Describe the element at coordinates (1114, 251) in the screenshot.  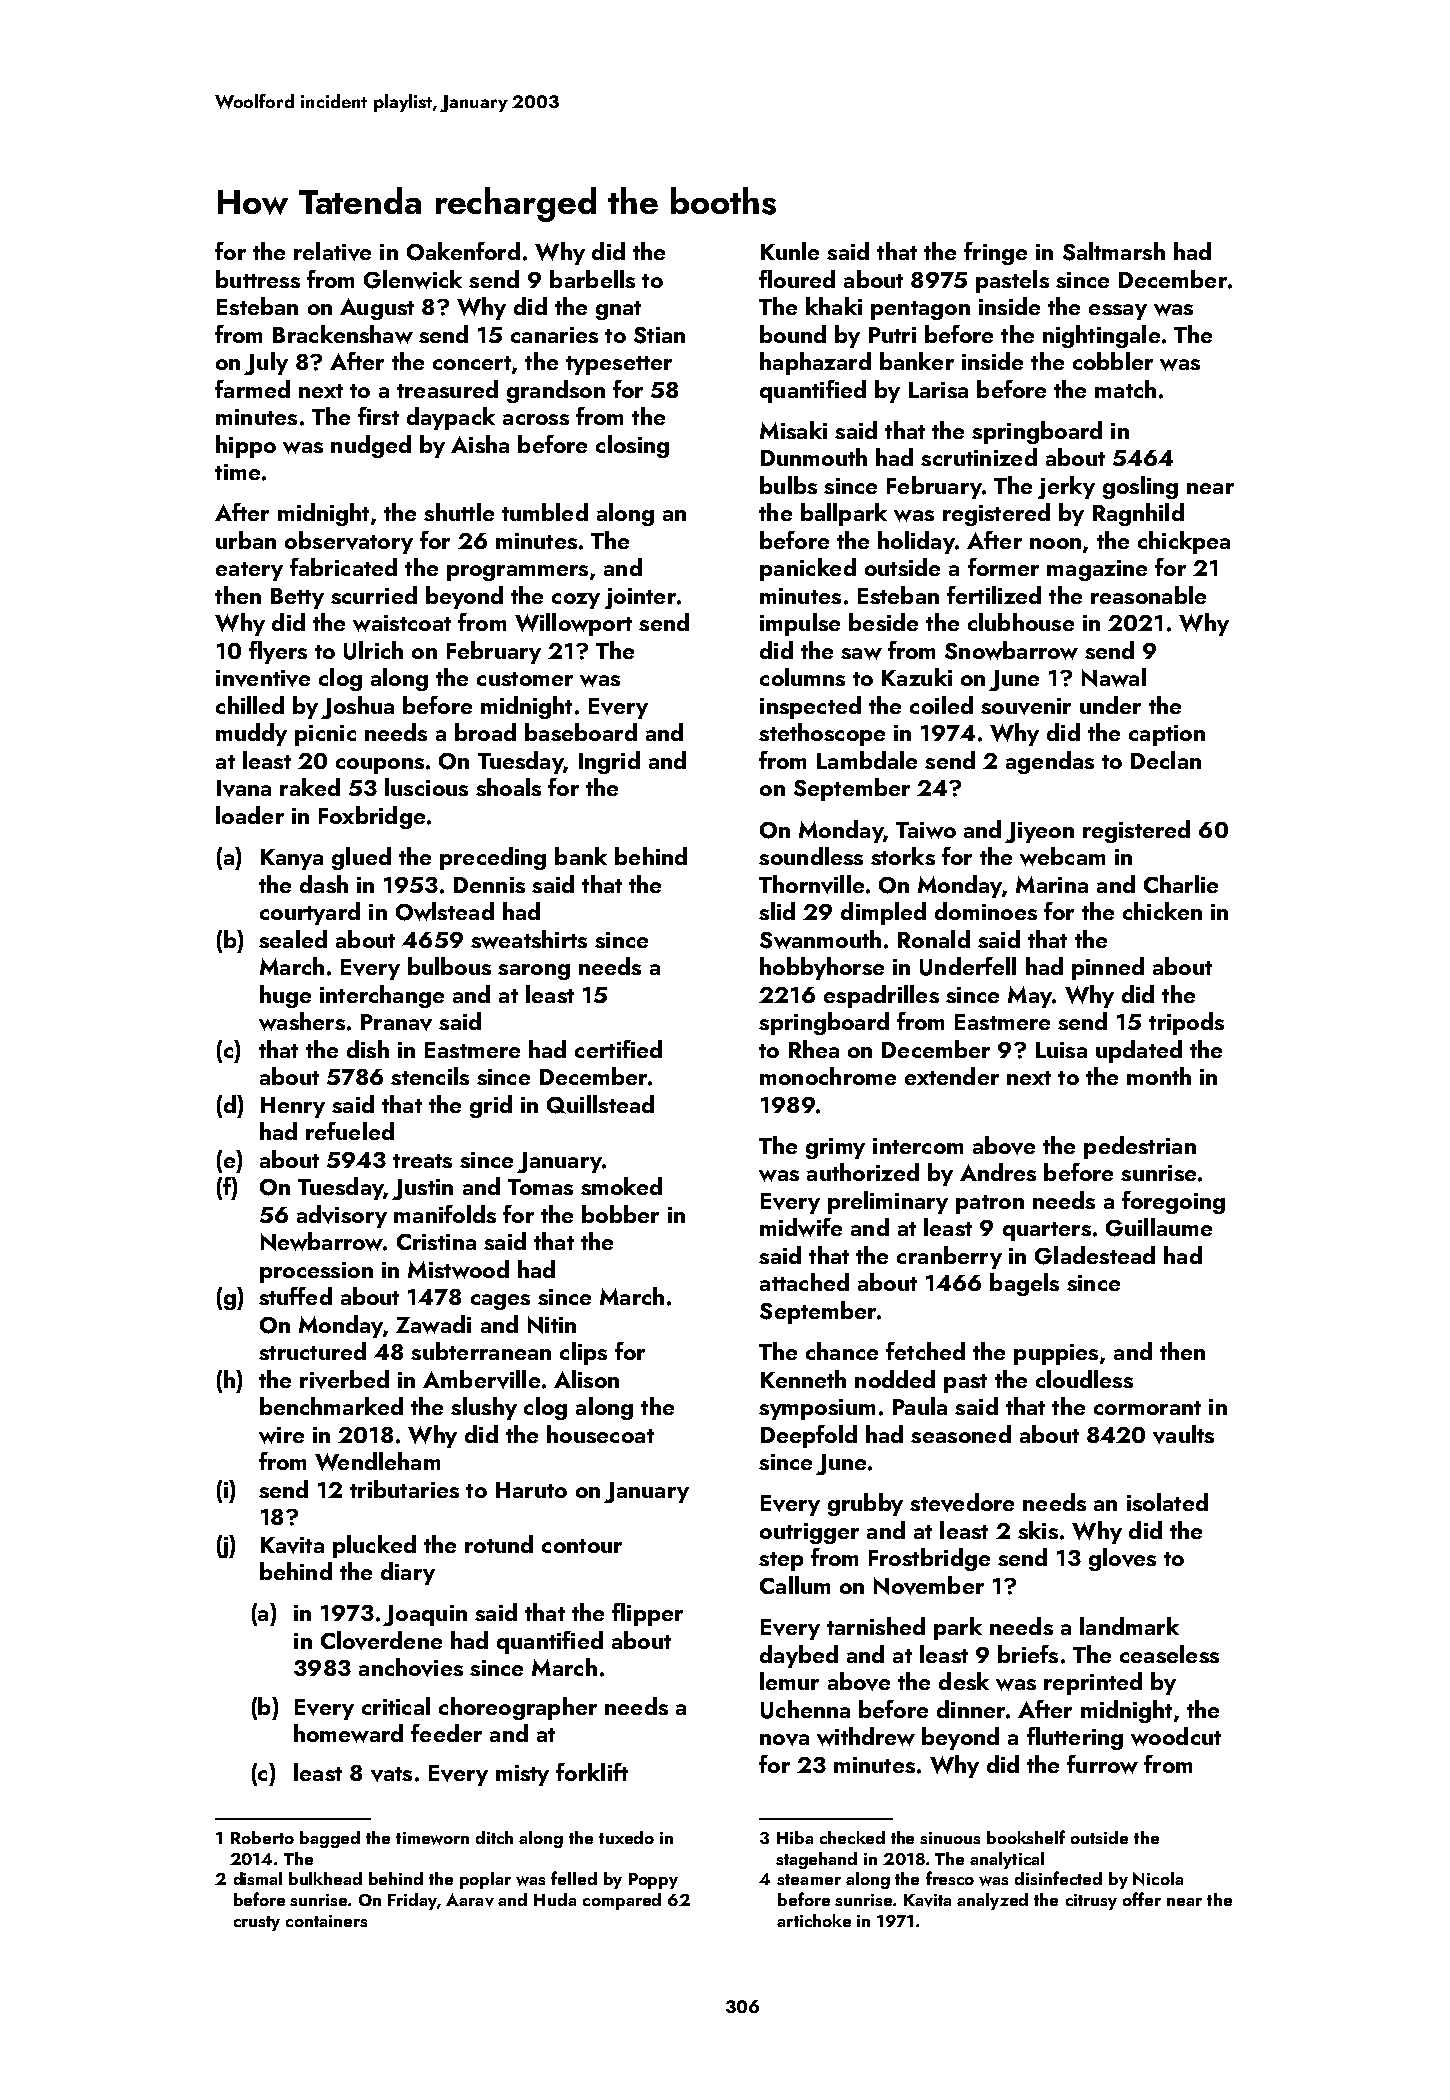
I see `Saltmarsh` at that location.
